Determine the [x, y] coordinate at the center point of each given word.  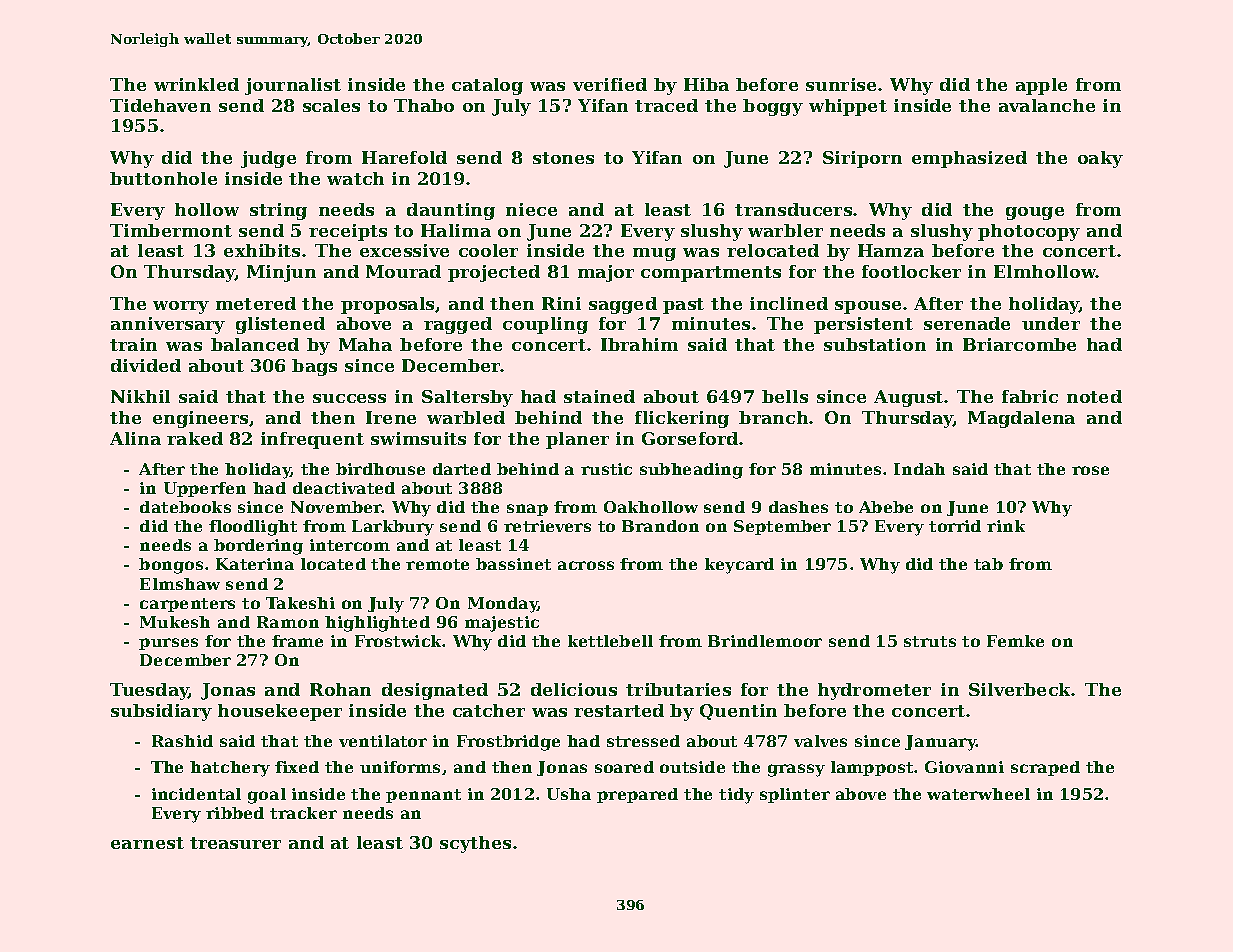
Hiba [706, 84]
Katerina [255, 564]
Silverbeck [1020, 689]
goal [267, 796]
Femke [1015, 641]
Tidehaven [160, 105]
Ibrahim [639, 344]
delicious [574, 689]
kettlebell [610, 641]
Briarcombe [1019, 344]
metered [256, 303]
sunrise [841, 84]
